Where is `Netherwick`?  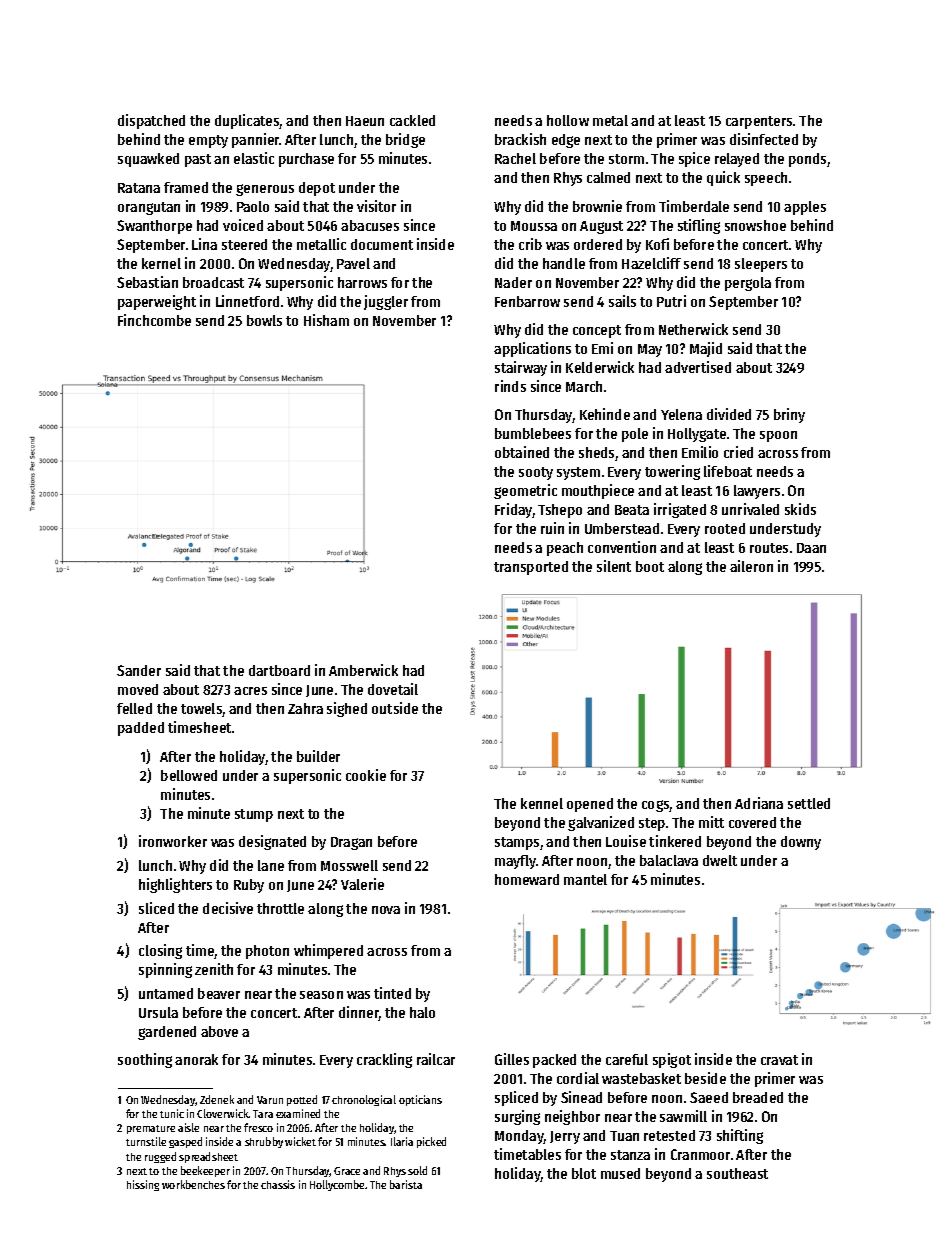 Netherwick is located at coordinates (693, 329).
